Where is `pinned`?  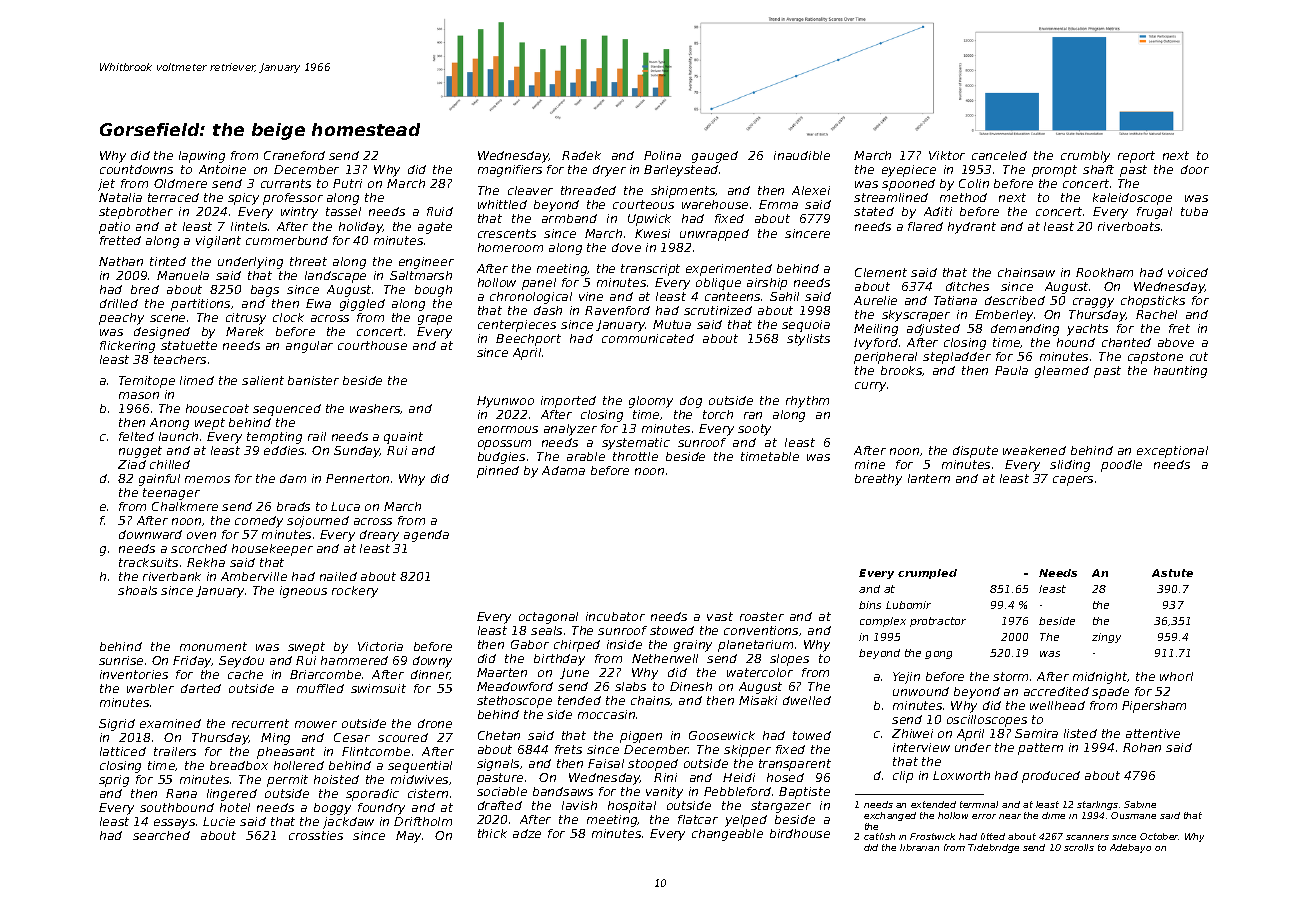 pinned is located at coordinates (498, 472).
